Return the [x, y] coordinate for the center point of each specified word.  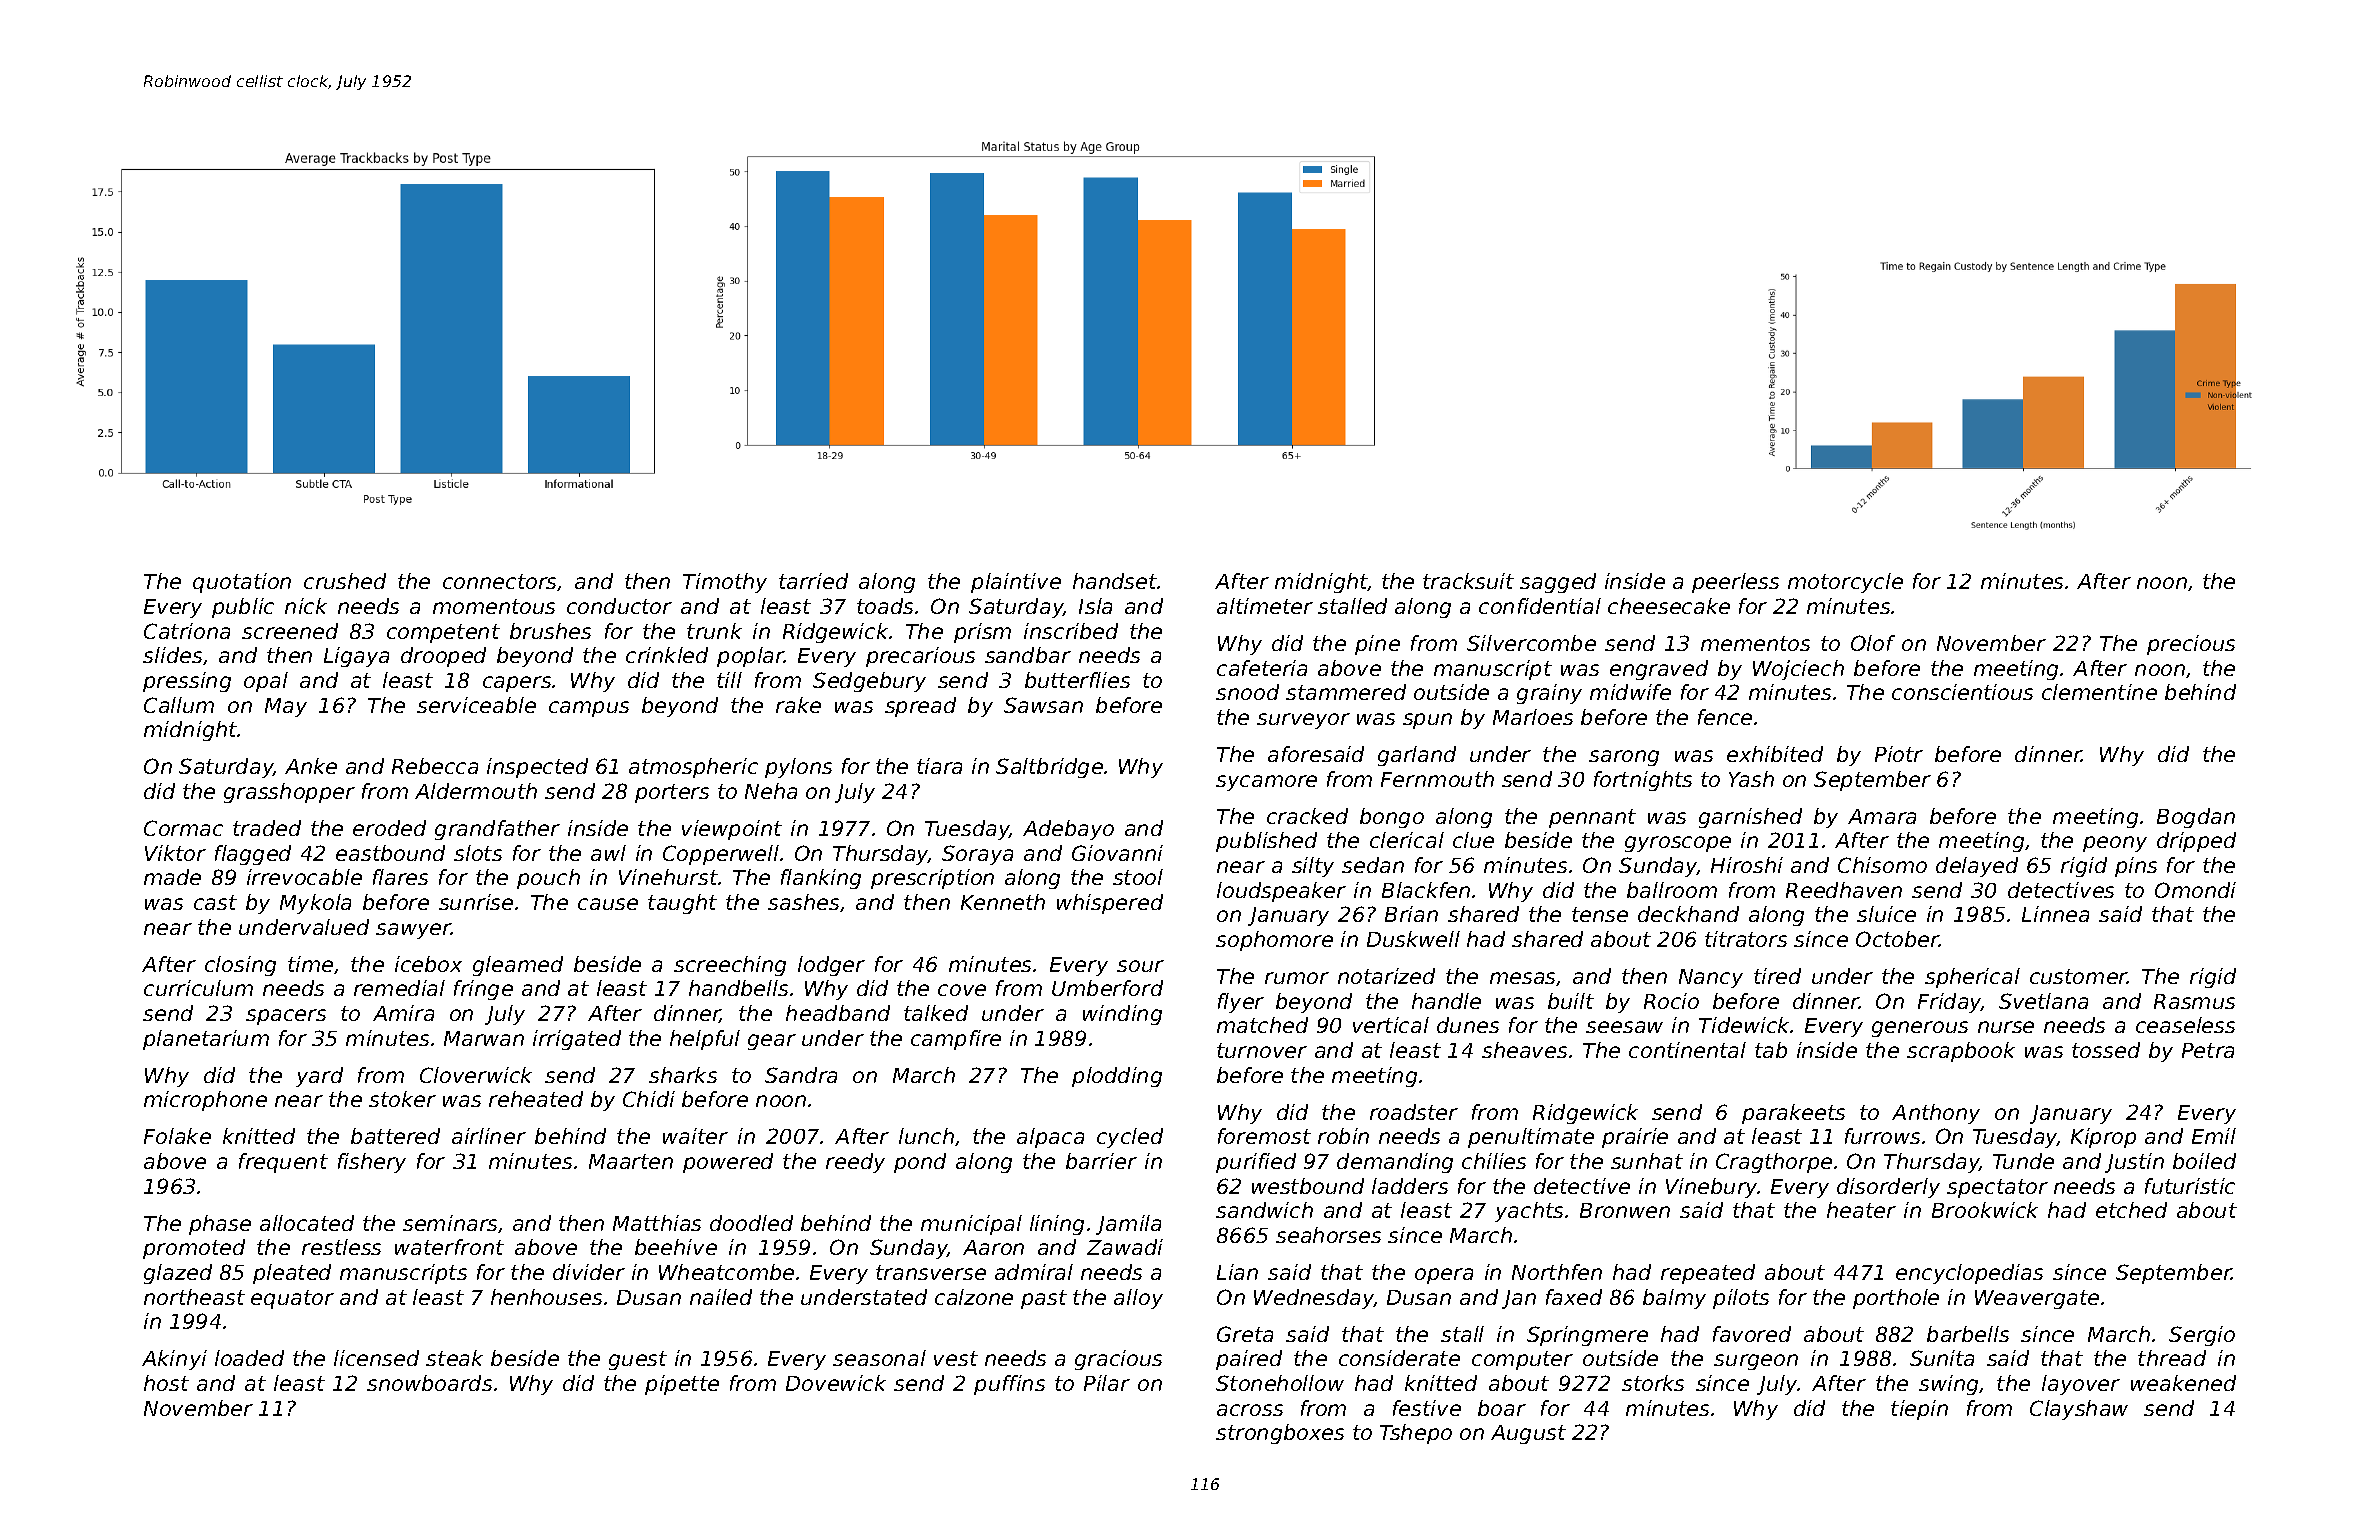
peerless [1735, 583]
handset [1115, 581]
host [166, 1383]
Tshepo [1416, 1434]
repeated [1708, 1274]
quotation [242, 583]
